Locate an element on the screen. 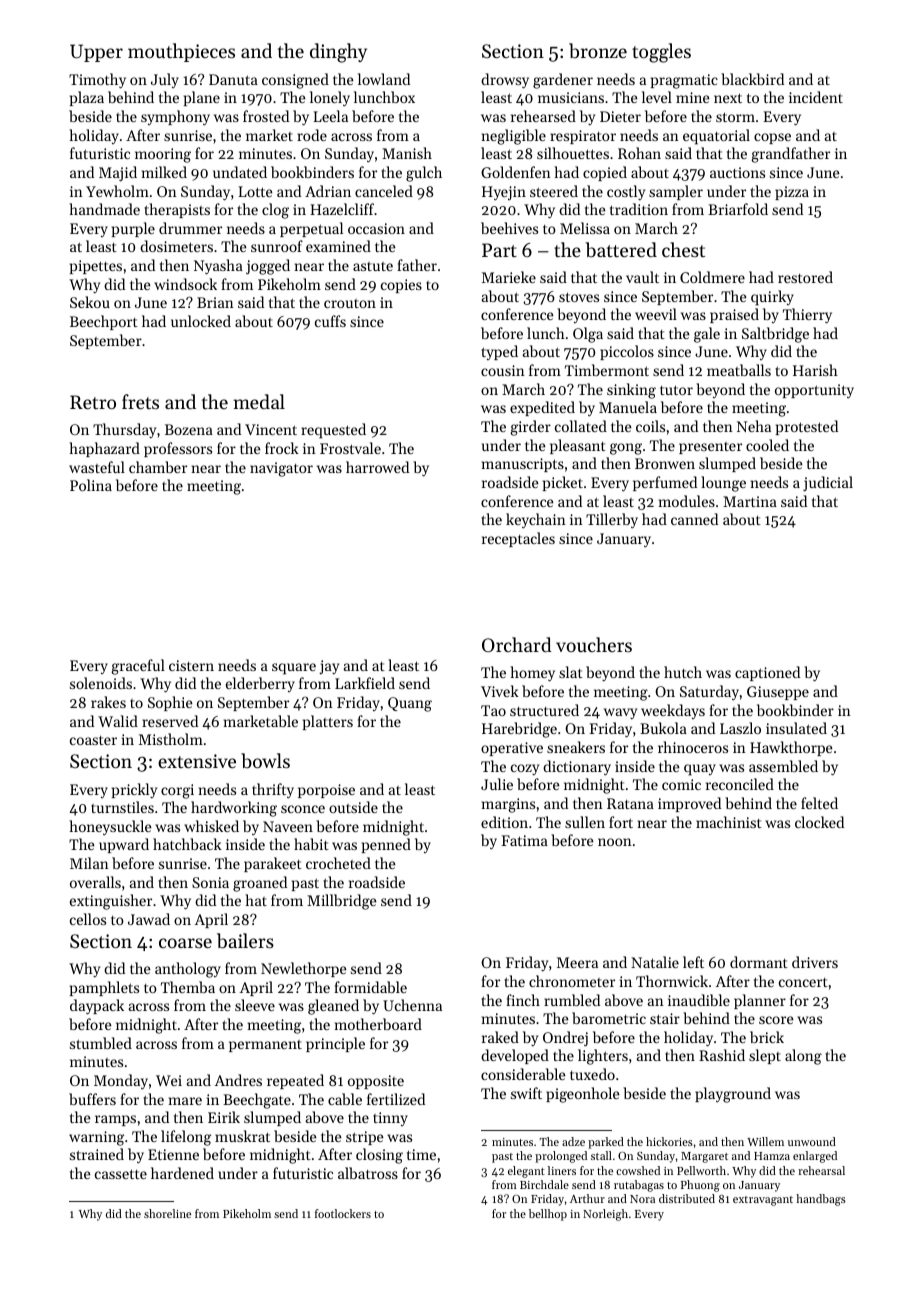  lowland is located at coordinates (384, 79).
